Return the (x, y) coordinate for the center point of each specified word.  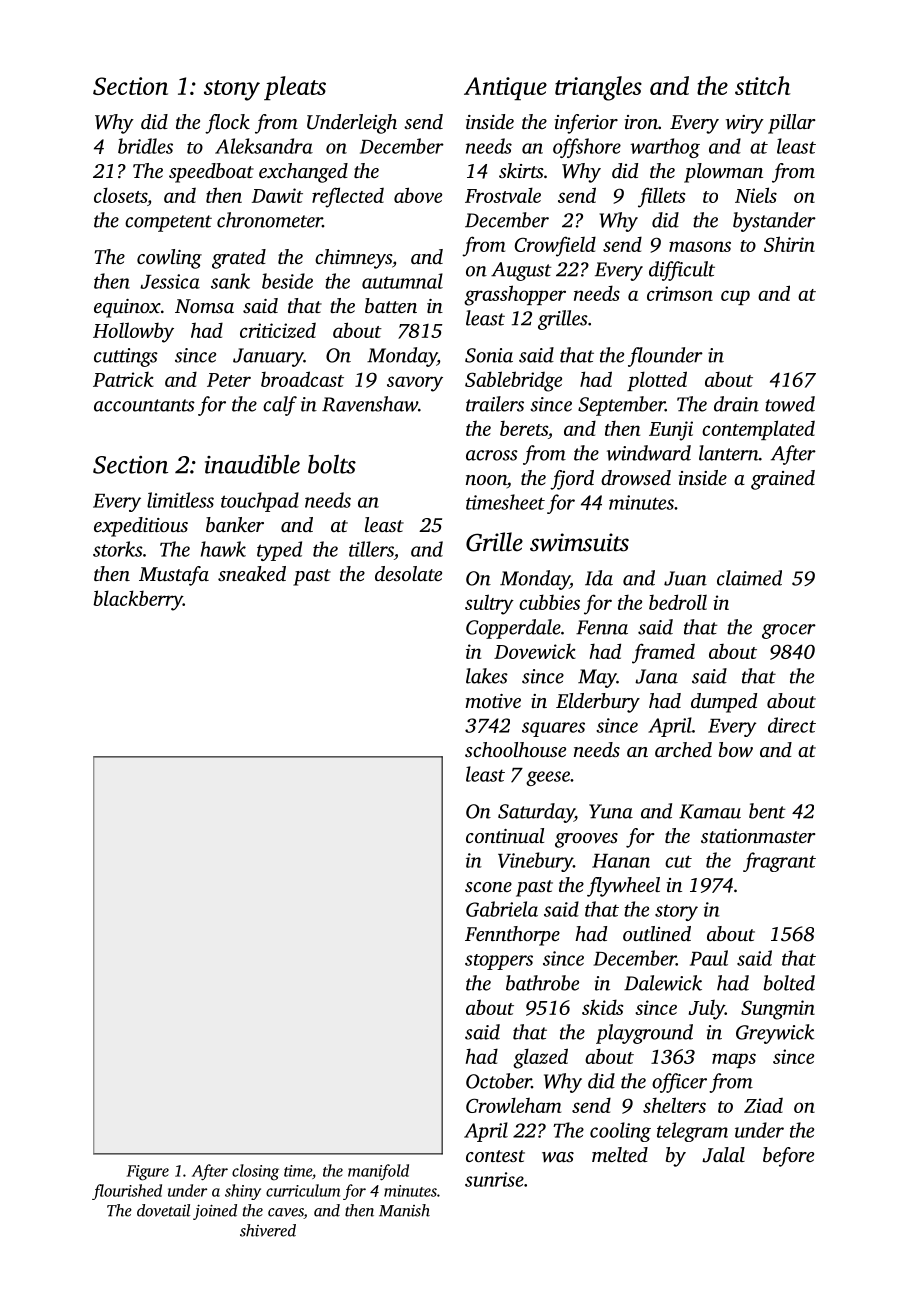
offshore (587, 148)
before (788, 1157)
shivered (268, 1230)
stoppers (499, 962)
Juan (685, 578)
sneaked (252, 573)
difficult (682, 271)
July (707, 1010)
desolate (408, 573)
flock (227, 124)
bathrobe (542, 983)
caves (286, 1213)
